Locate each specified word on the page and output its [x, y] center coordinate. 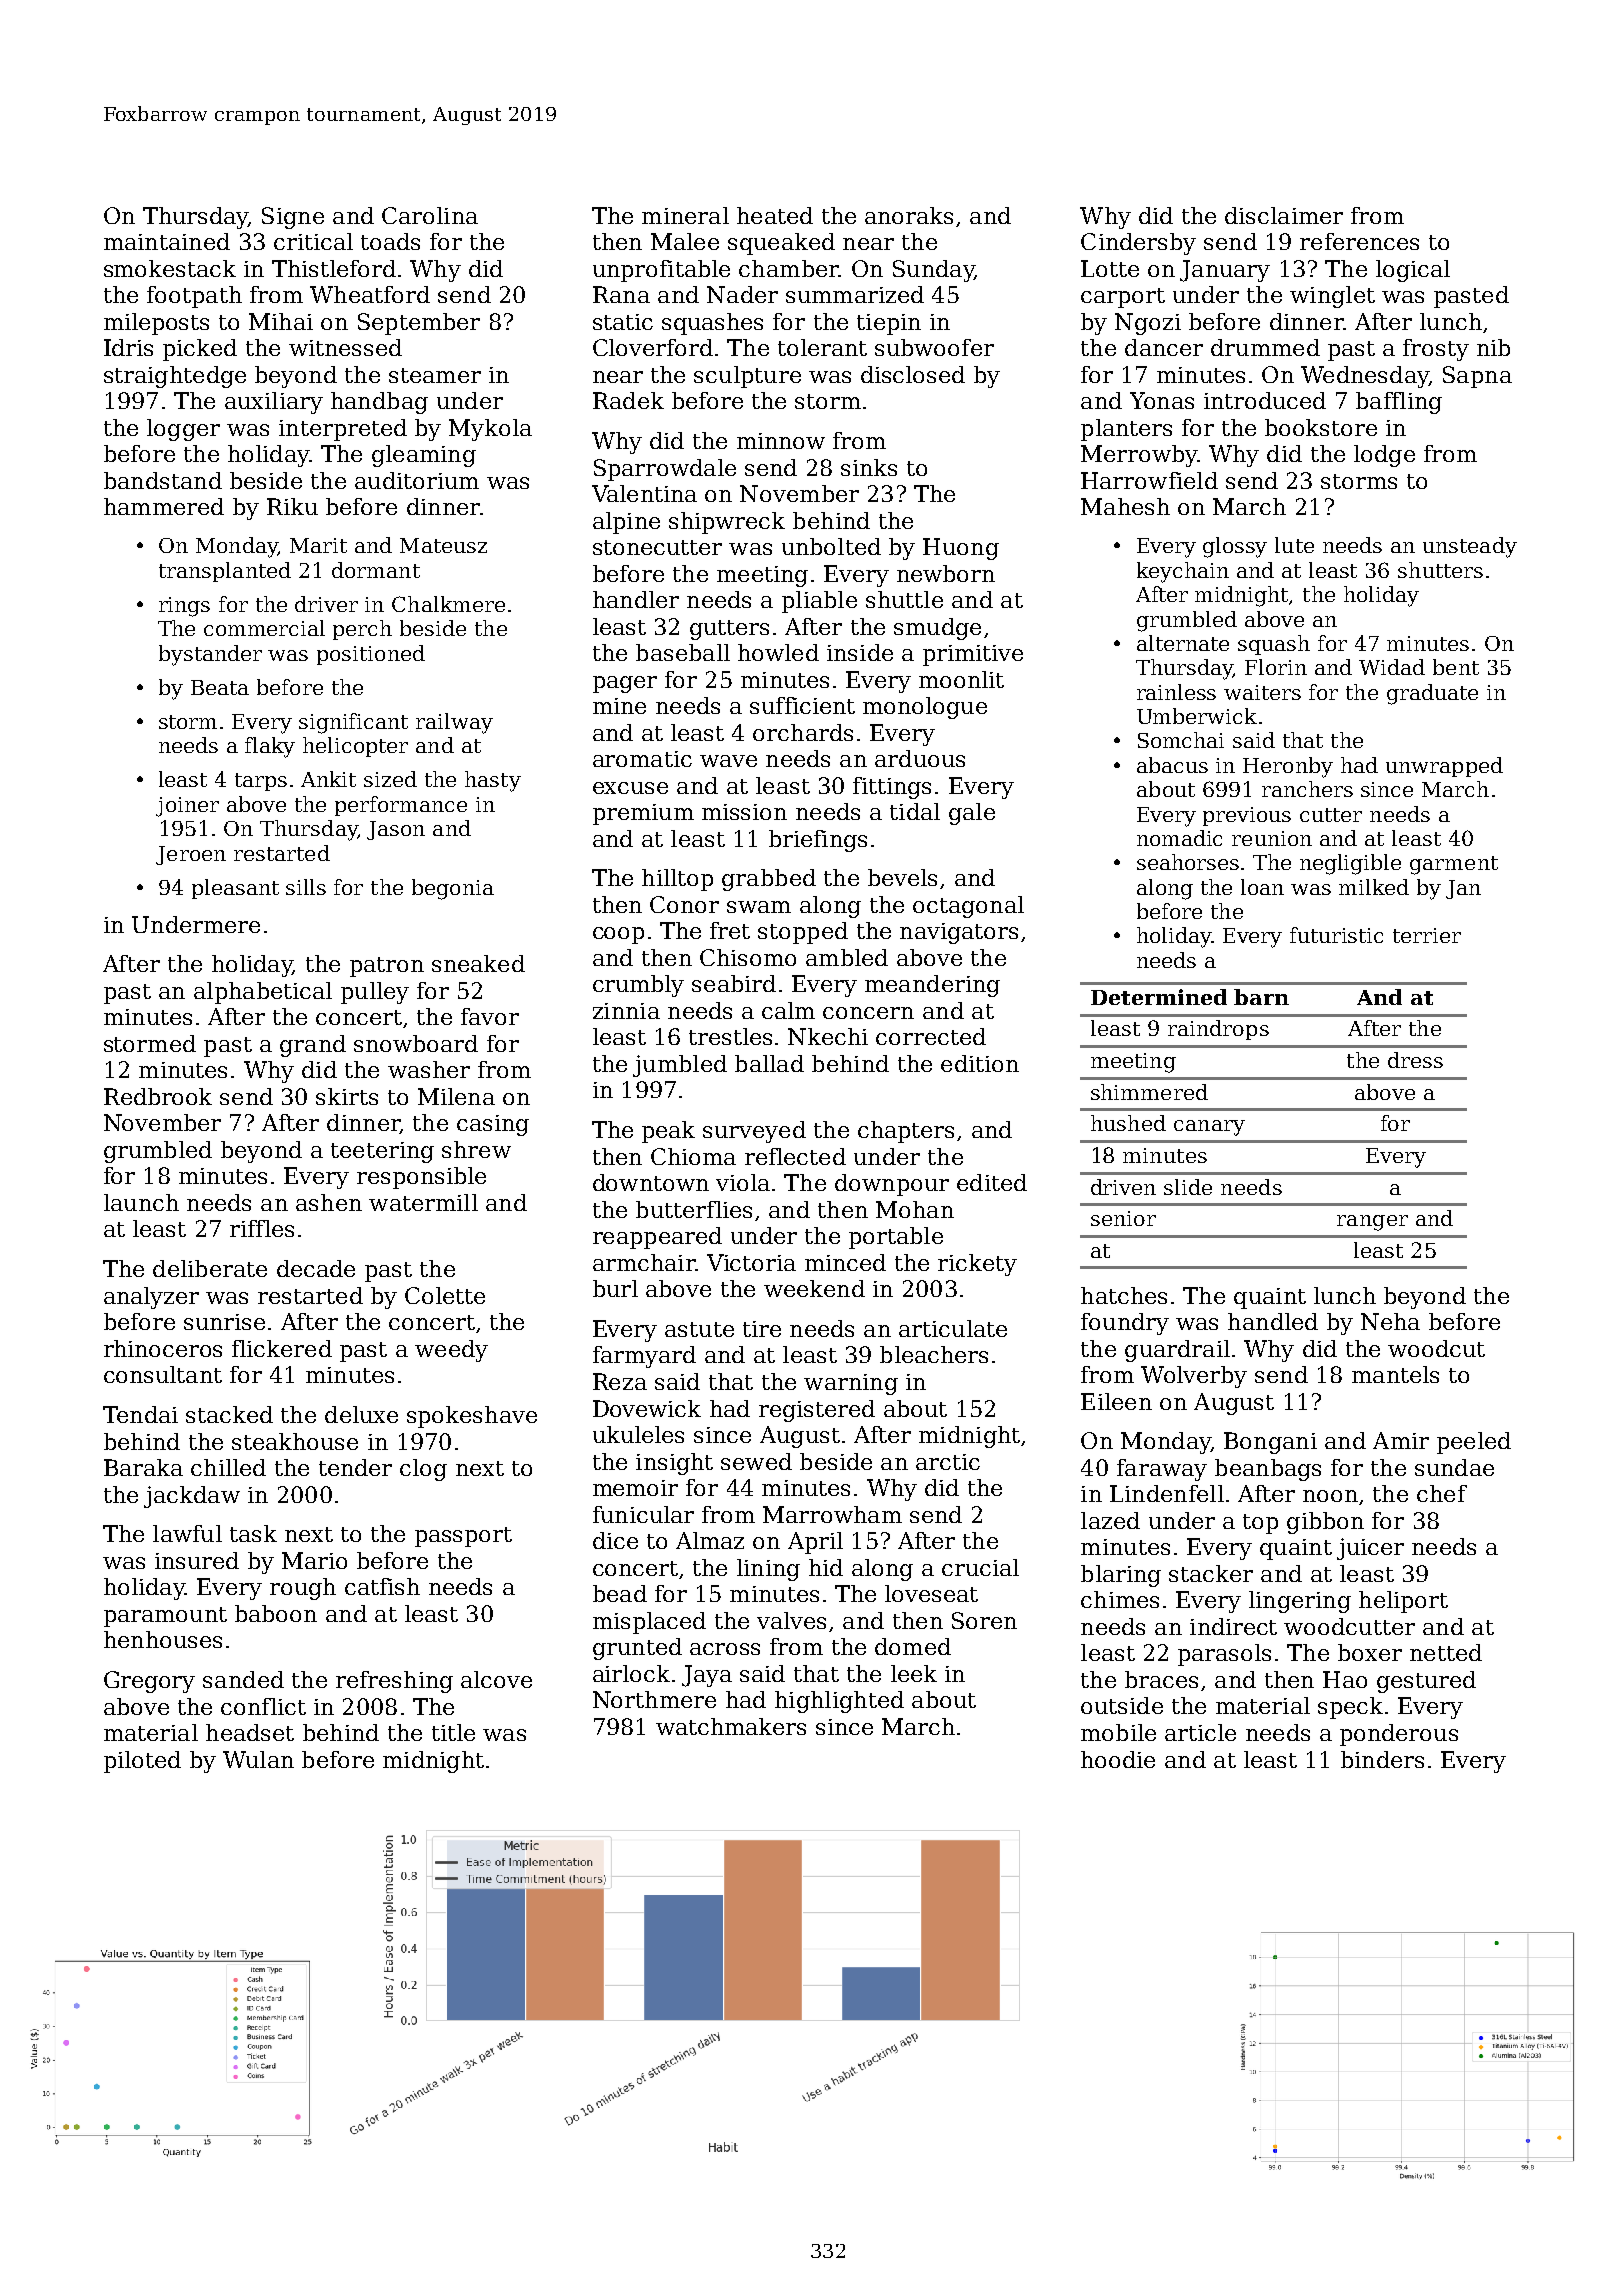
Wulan [258, 1759]
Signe [293, 218]
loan [1262, 887]
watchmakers [731, 1726]
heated [775, 215]
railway [454, 723]
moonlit [961, 679]
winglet [1332, 297]
